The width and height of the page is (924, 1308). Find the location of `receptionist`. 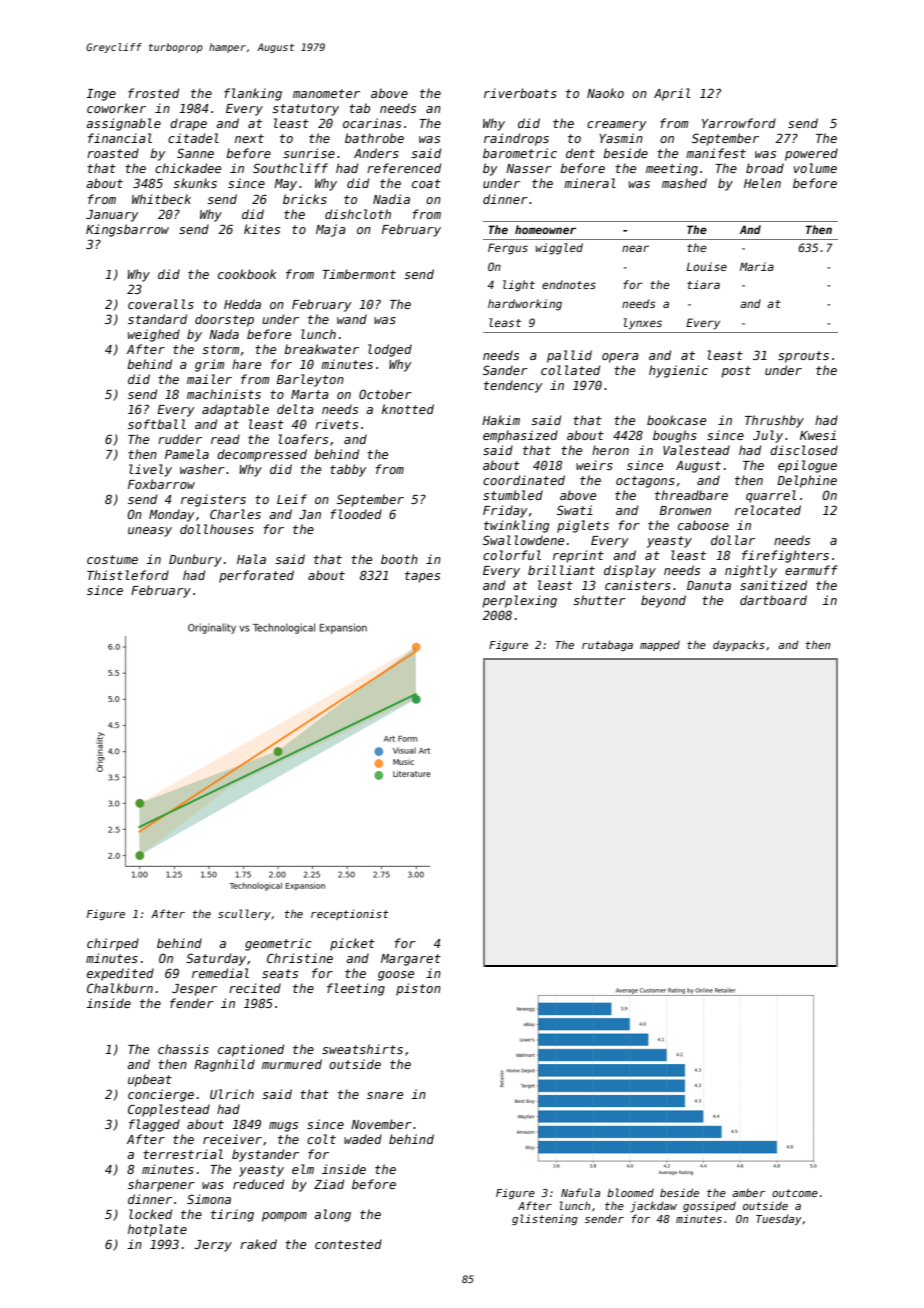

receptionist is located at coordinates (350, 914).
